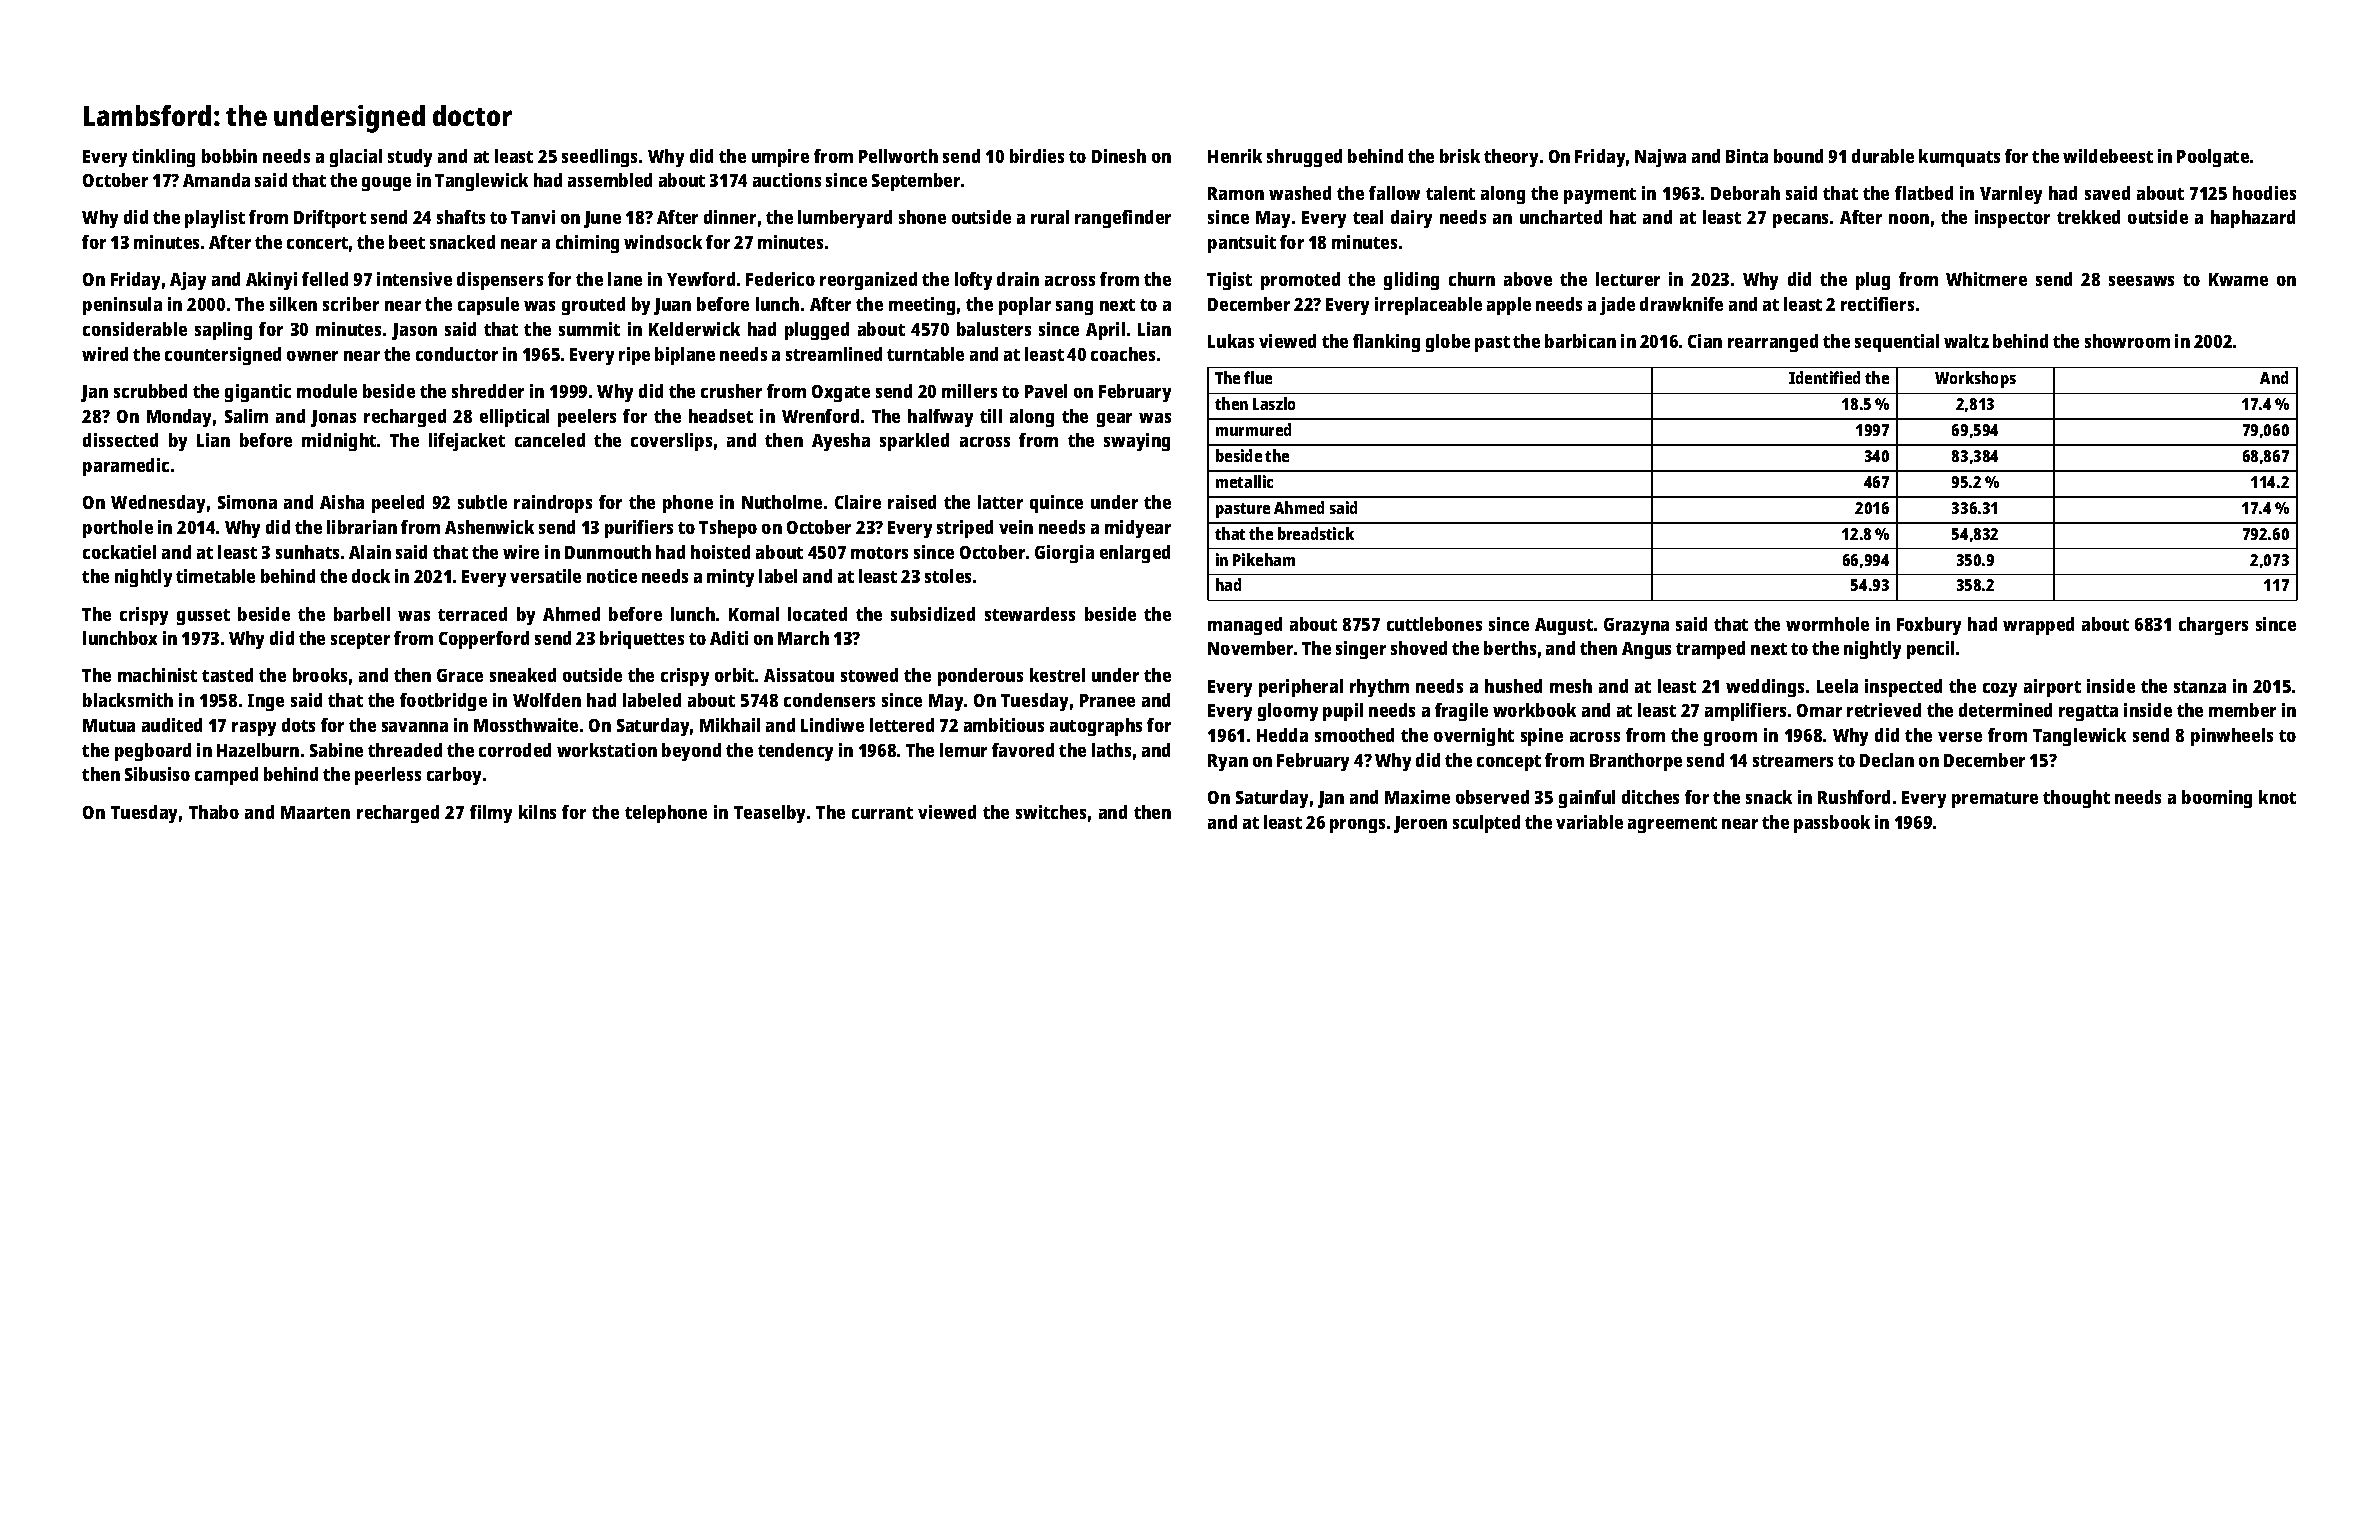  What do you see at coordinates (2127, 341) in the document?
I see `showroom` at bounding box center [2127, 341].
